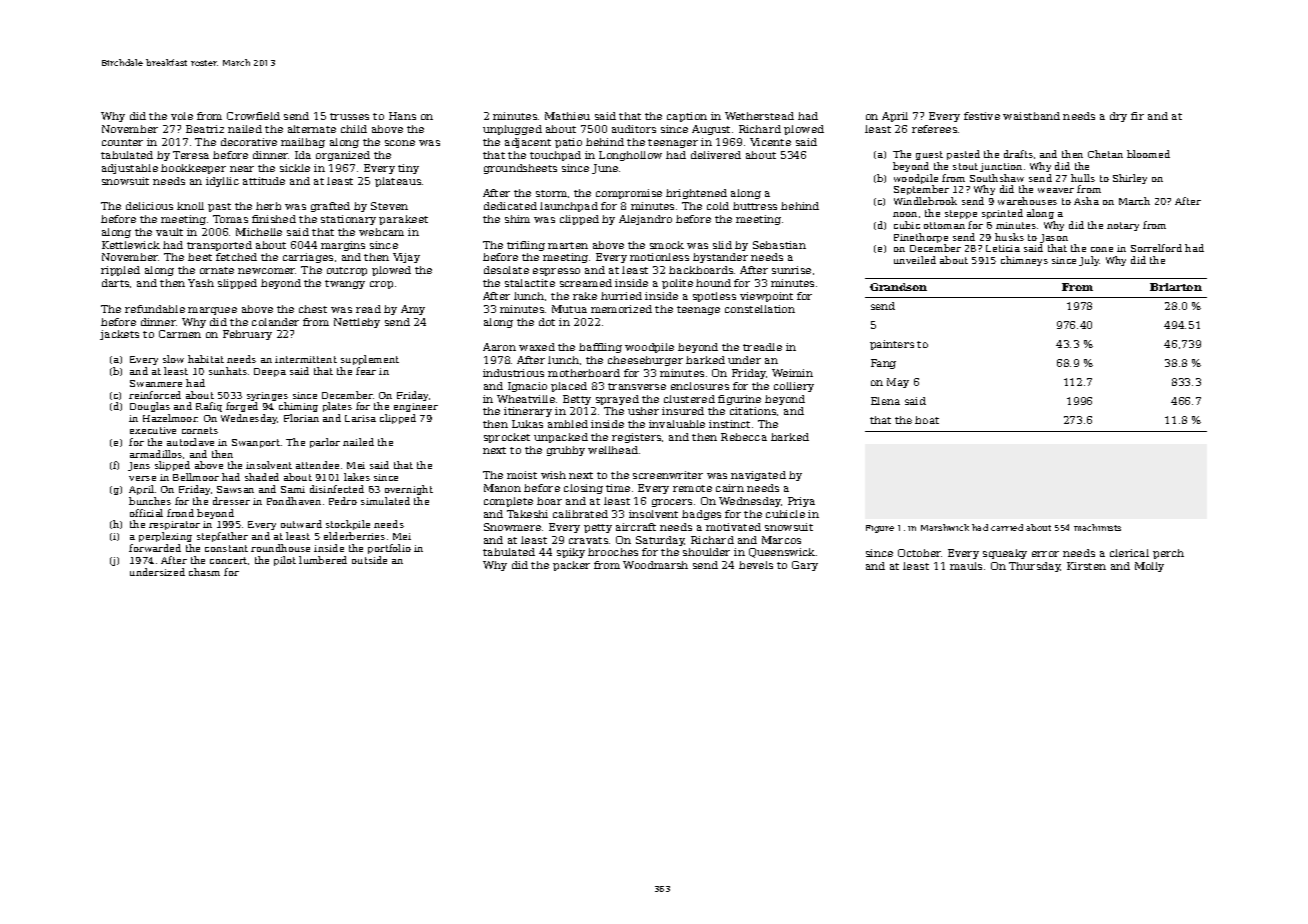 Image resolution: width=1308 pixels, height=924 pixels. I want to click on armadillos, so click(156, 454).
